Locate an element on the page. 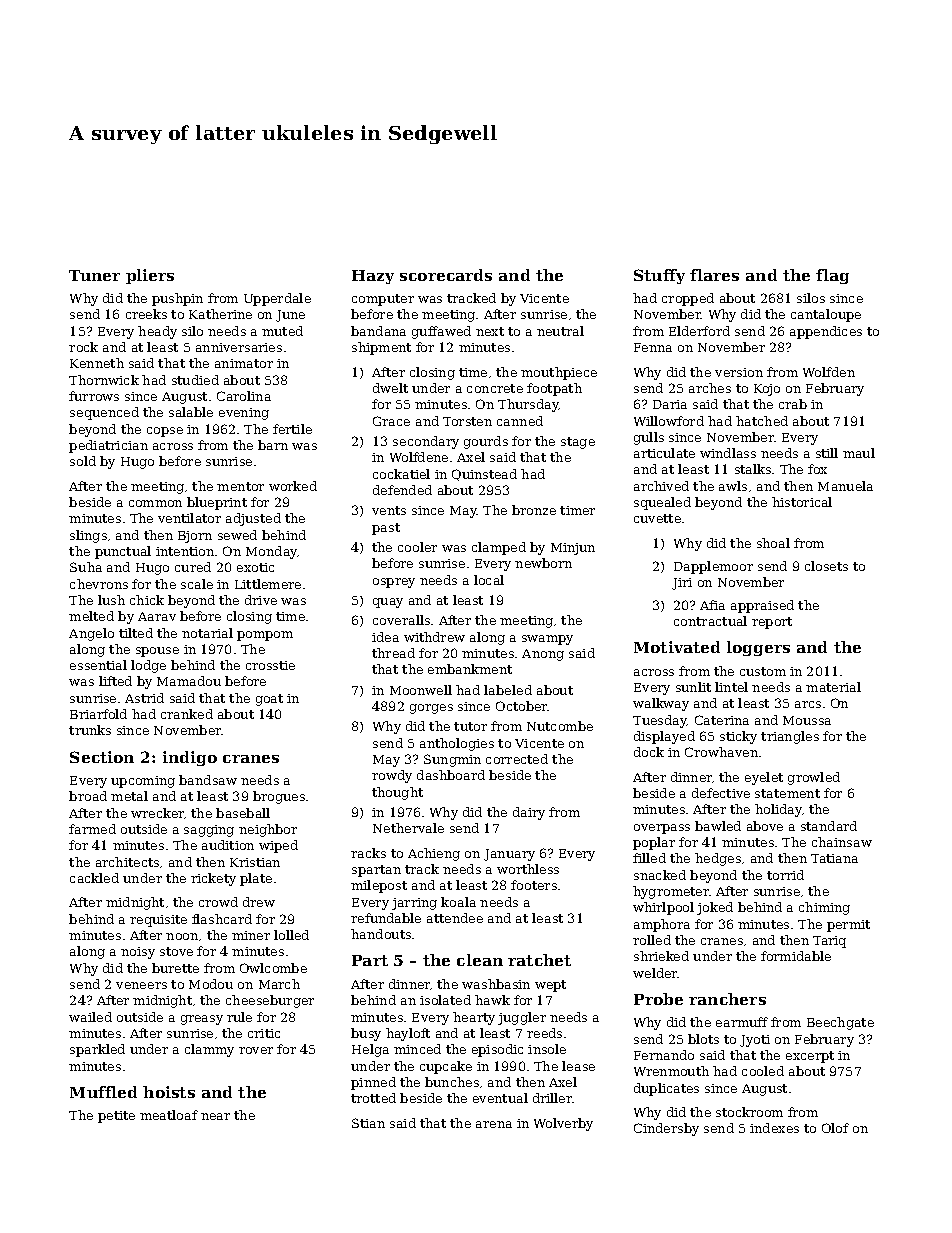 The height and width of the page is (1233, 952). rock is located at coordinates (83, 347).
